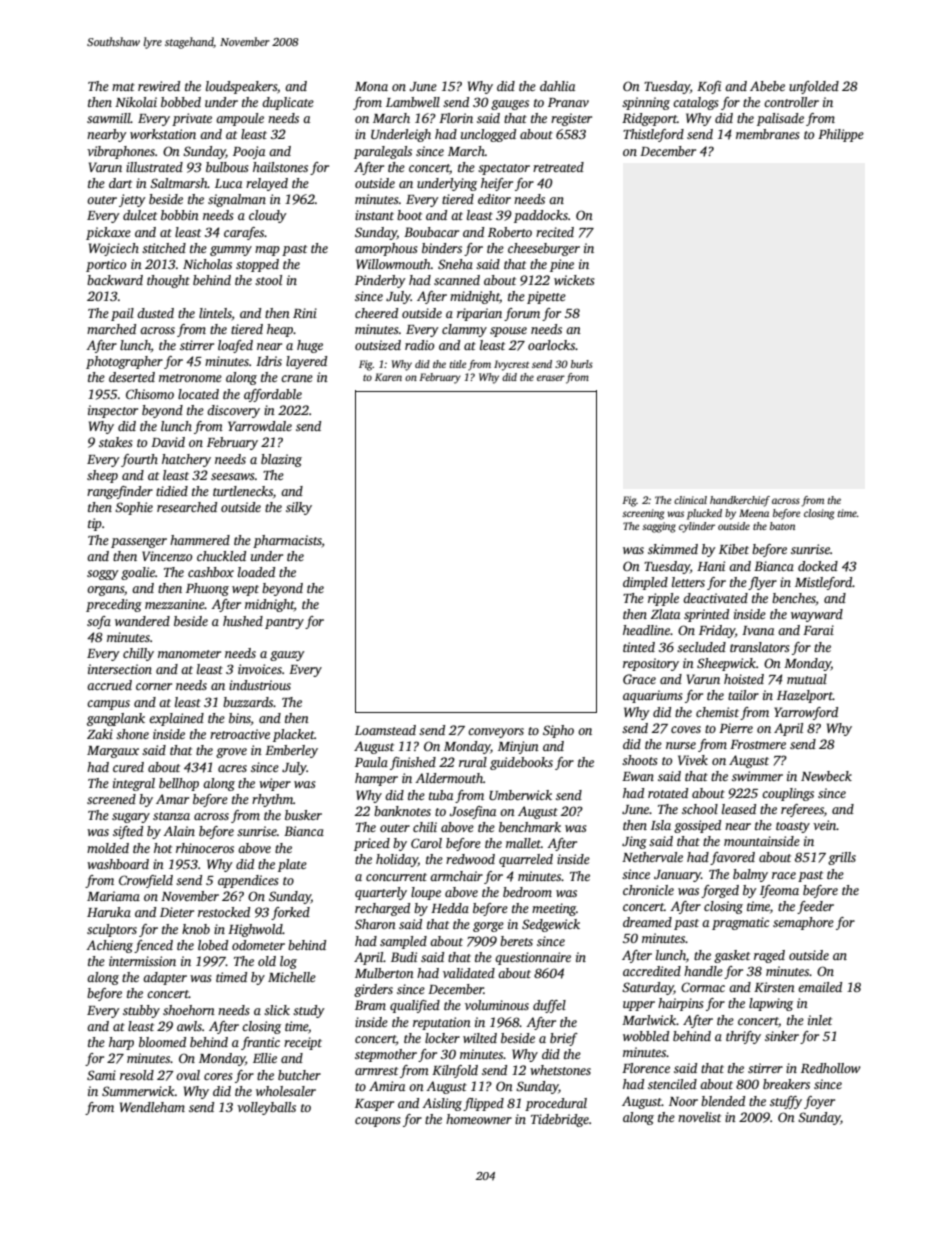  What do you see at coordinates (177, 912) in the document?
I see `Dieter` at bounding box center [177, 912].
